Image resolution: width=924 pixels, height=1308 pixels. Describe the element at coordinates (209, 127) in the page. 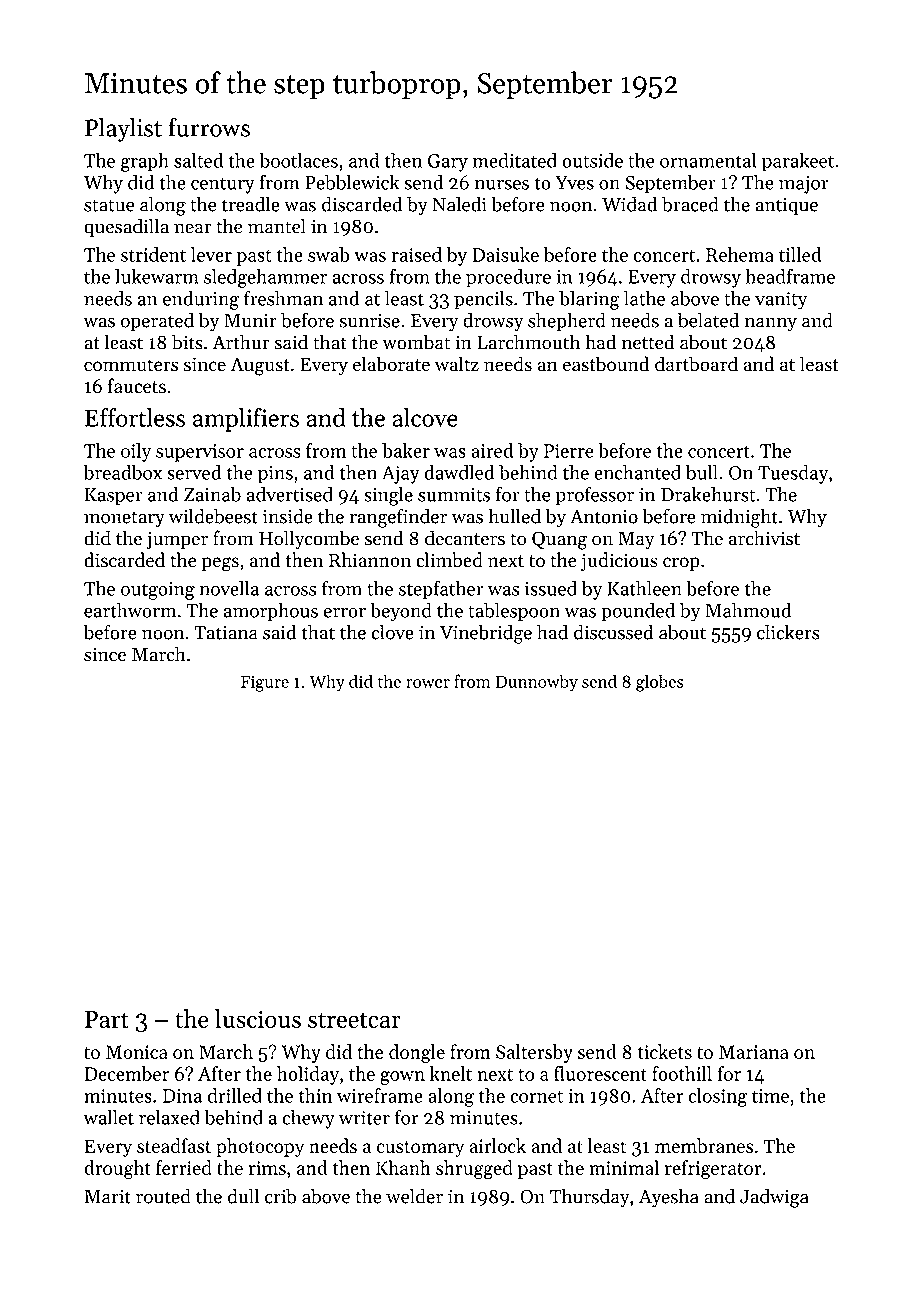

I see `furrows` at that location.
